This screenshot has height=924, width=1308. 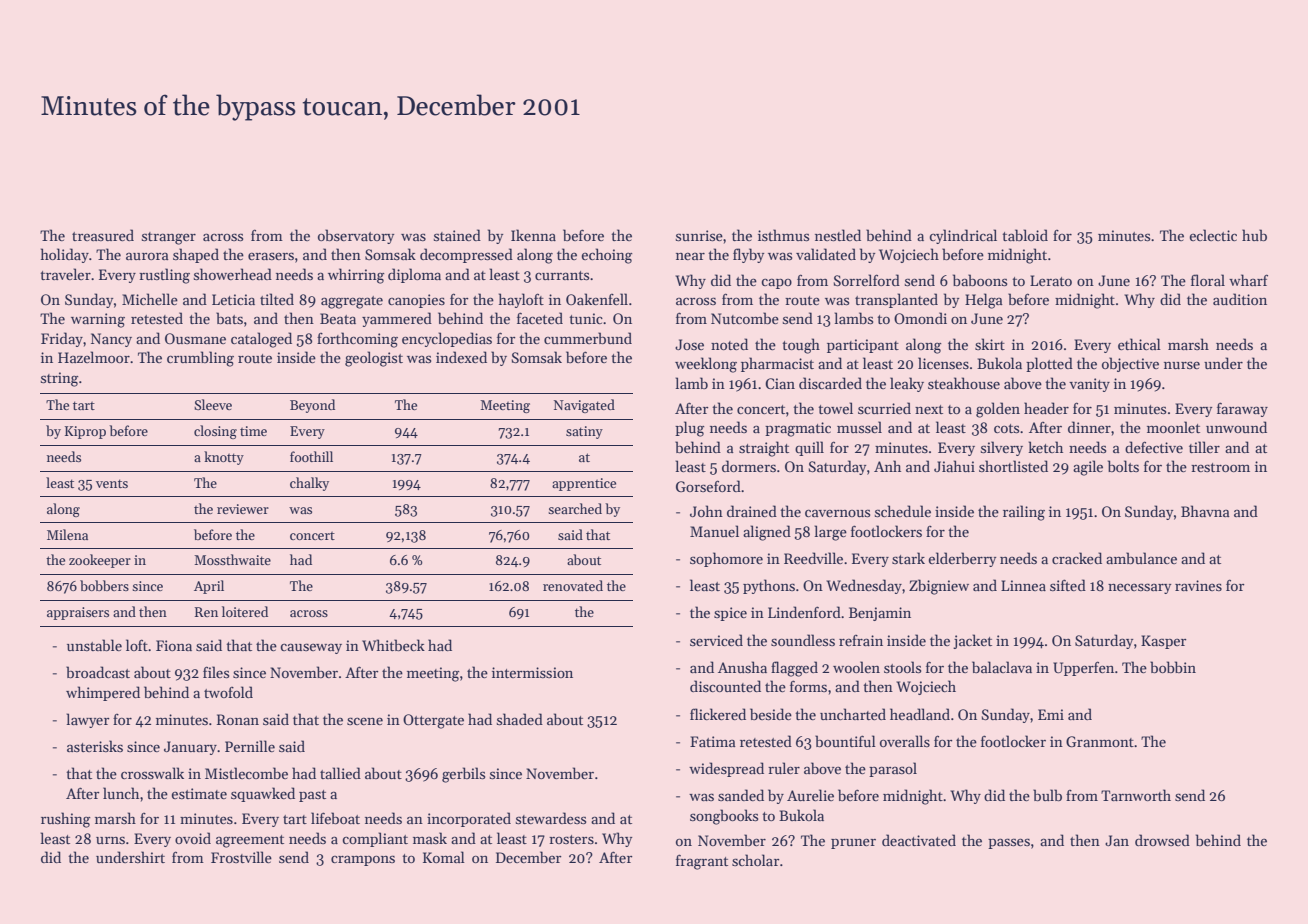 What do you see at coordinates (335, 818) in the screenshot?
I see `lifeboat` at bounding box center [335, 818].
